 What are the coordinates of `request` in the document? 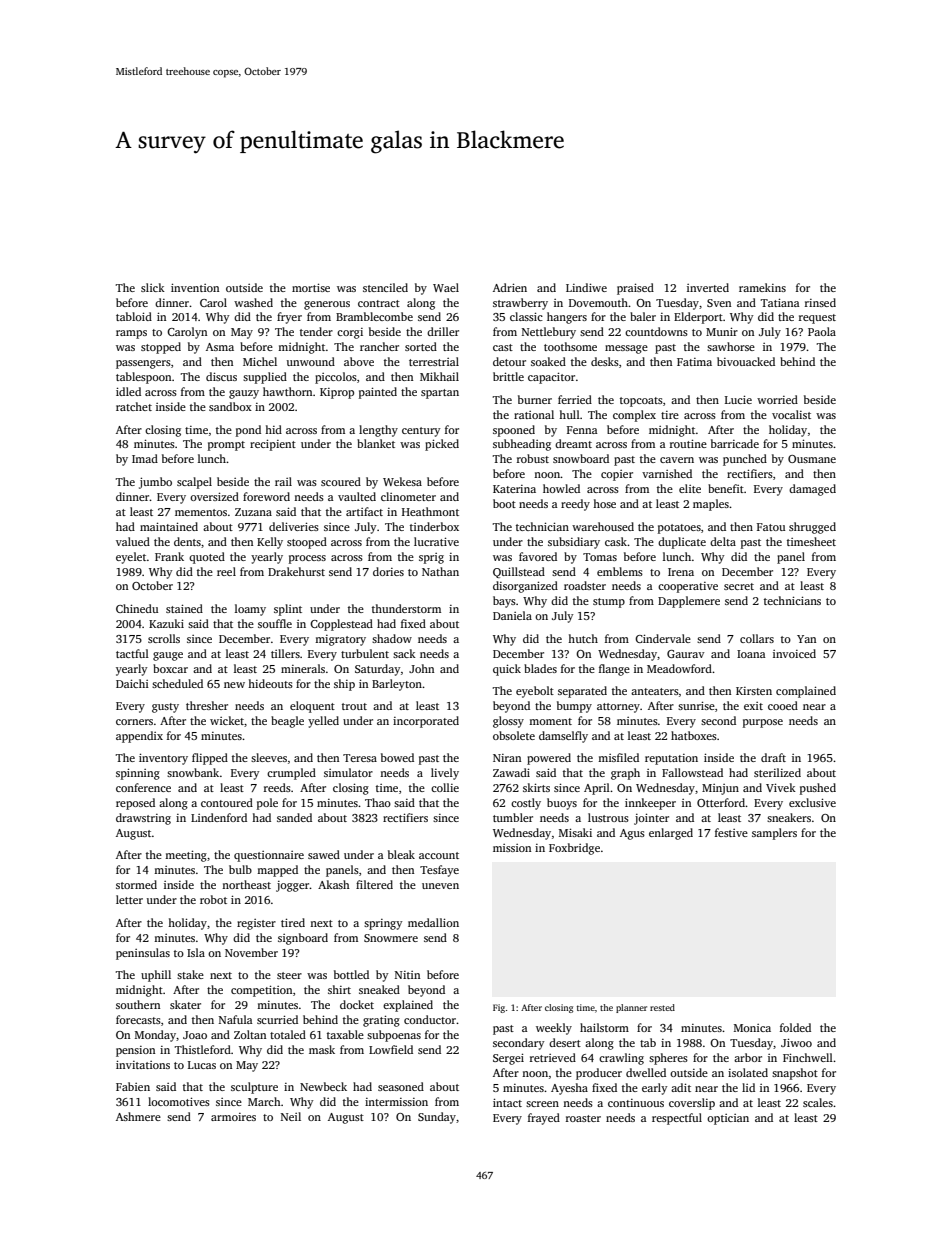 It's located at (817, 319).
